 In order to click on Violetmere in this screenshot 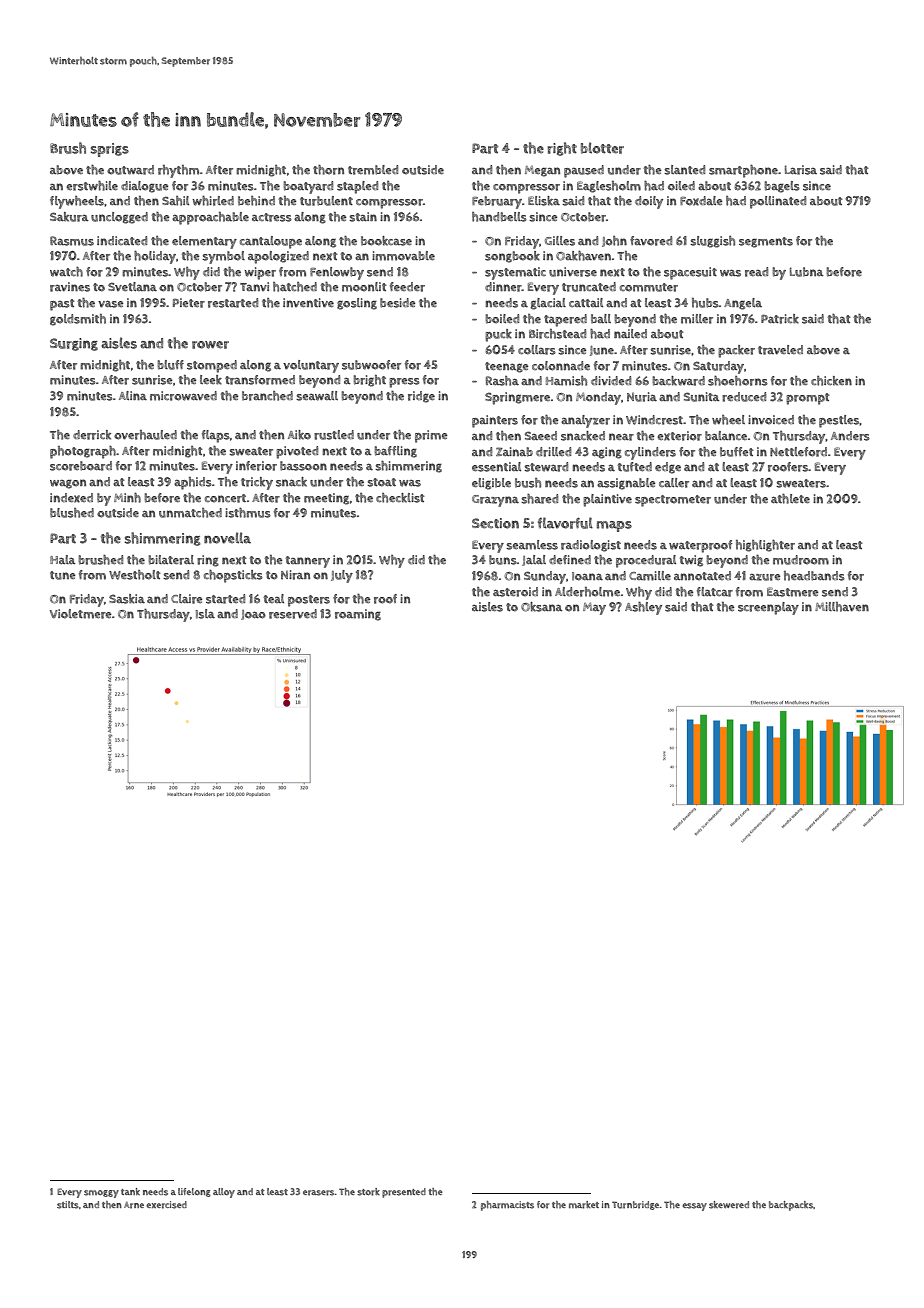, I will do `click(81, 614)`.
